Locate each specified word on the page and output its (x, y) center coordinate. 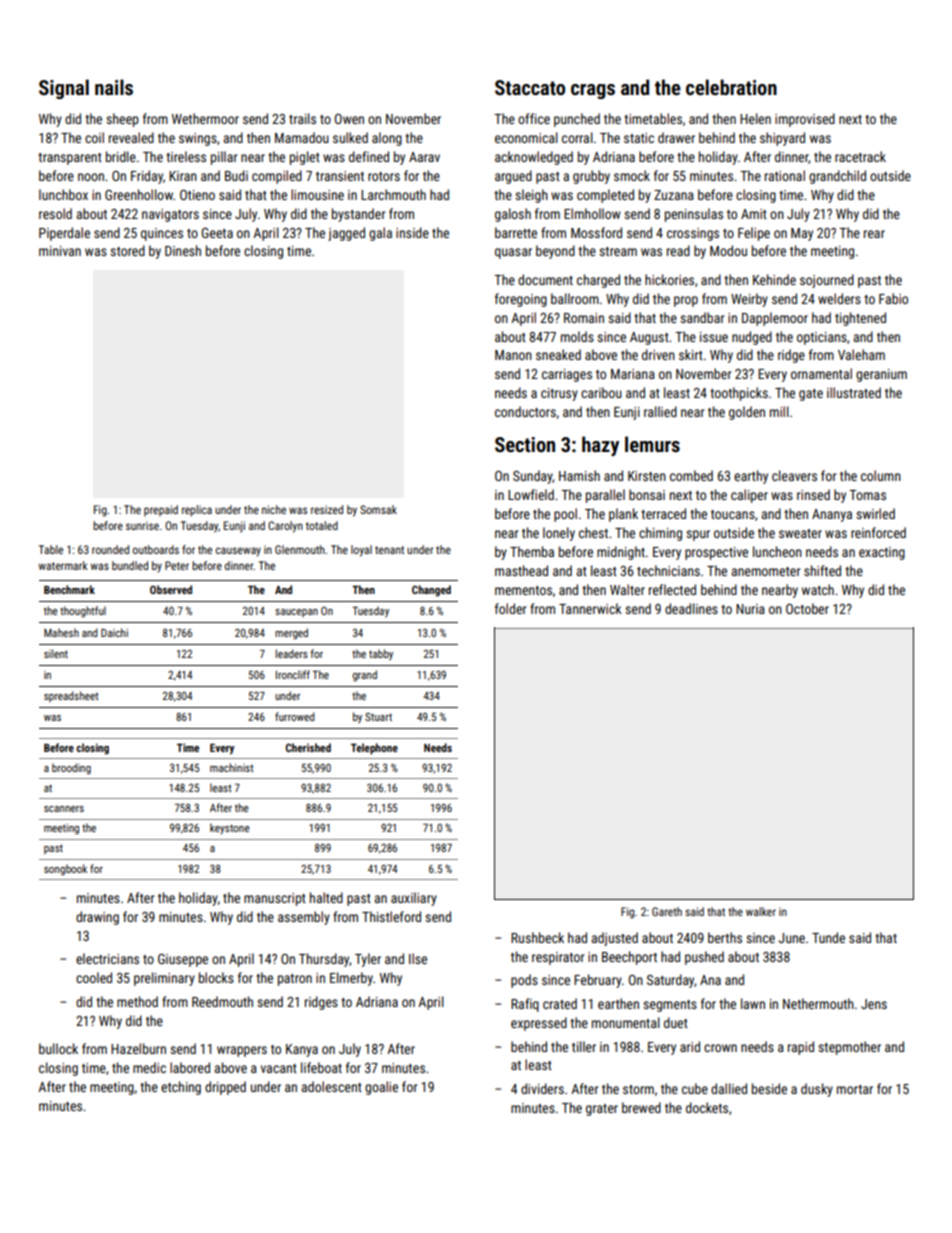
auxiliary (414, 899)
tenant (389, 550)
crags (593, 91)
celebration (731, 87)
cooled (94, 977)
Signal (64, 89)
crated (560, 1003)
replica (197, 511)
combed (691, 475)
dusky (817, 1090)
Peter (177, 565)
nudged (752, 338)
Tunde (828, 937)
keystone (230, 828)
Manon (513, 355)
